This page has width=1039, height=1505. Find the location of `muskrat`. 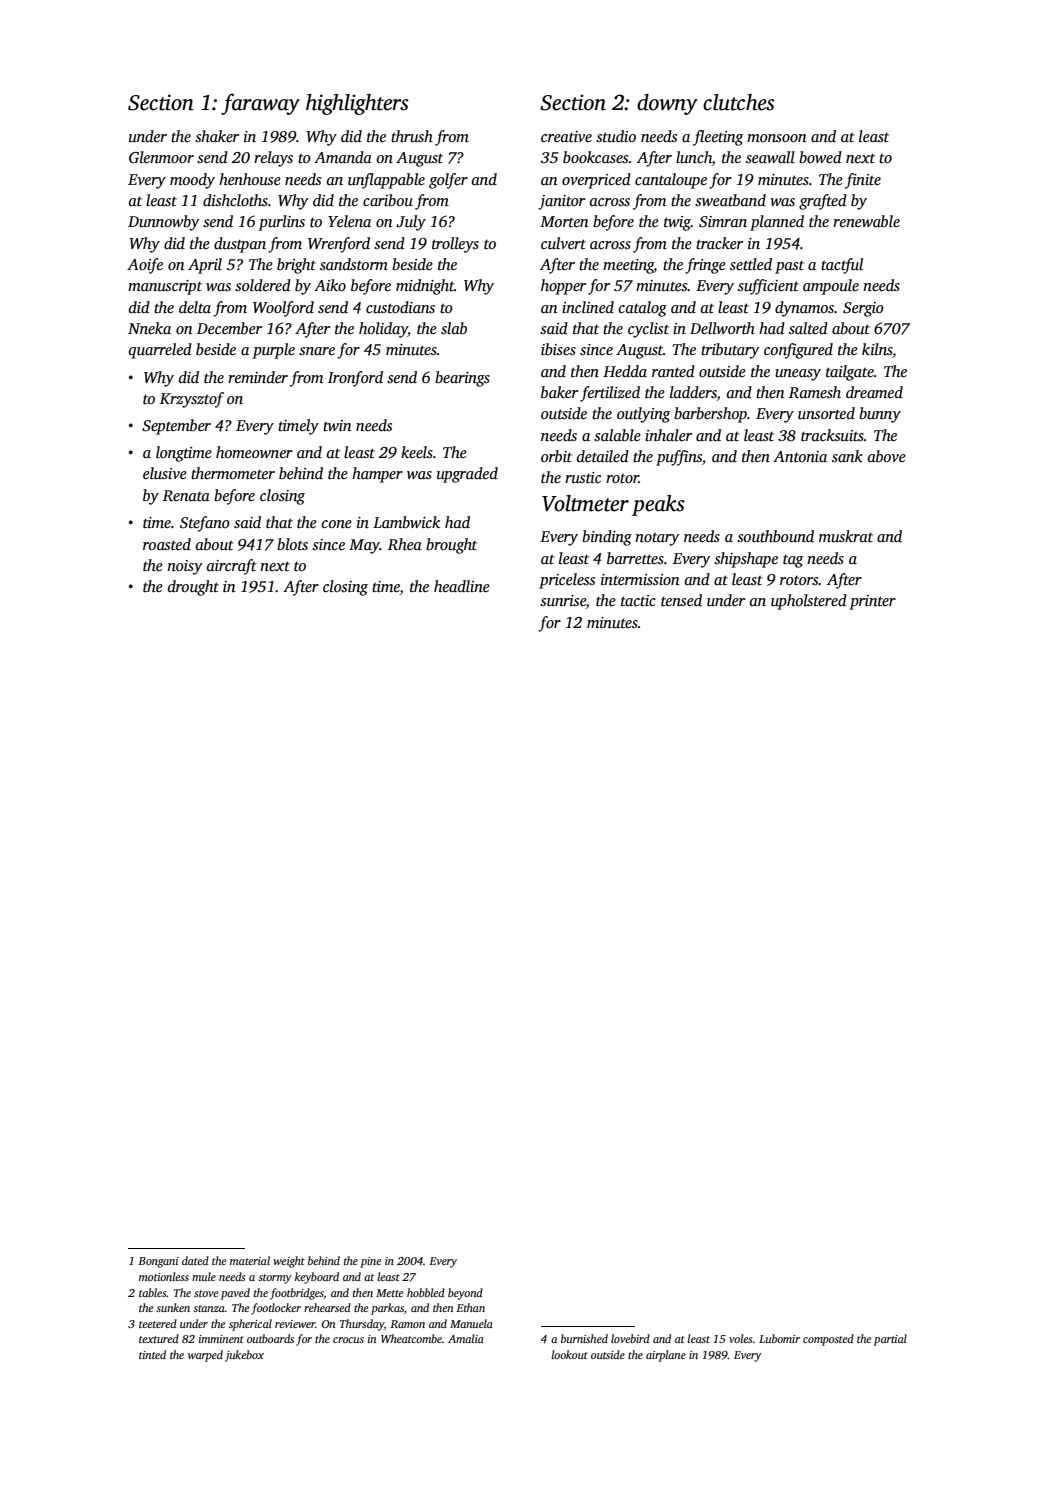

muskrat is located at coordinates (846, 536).
